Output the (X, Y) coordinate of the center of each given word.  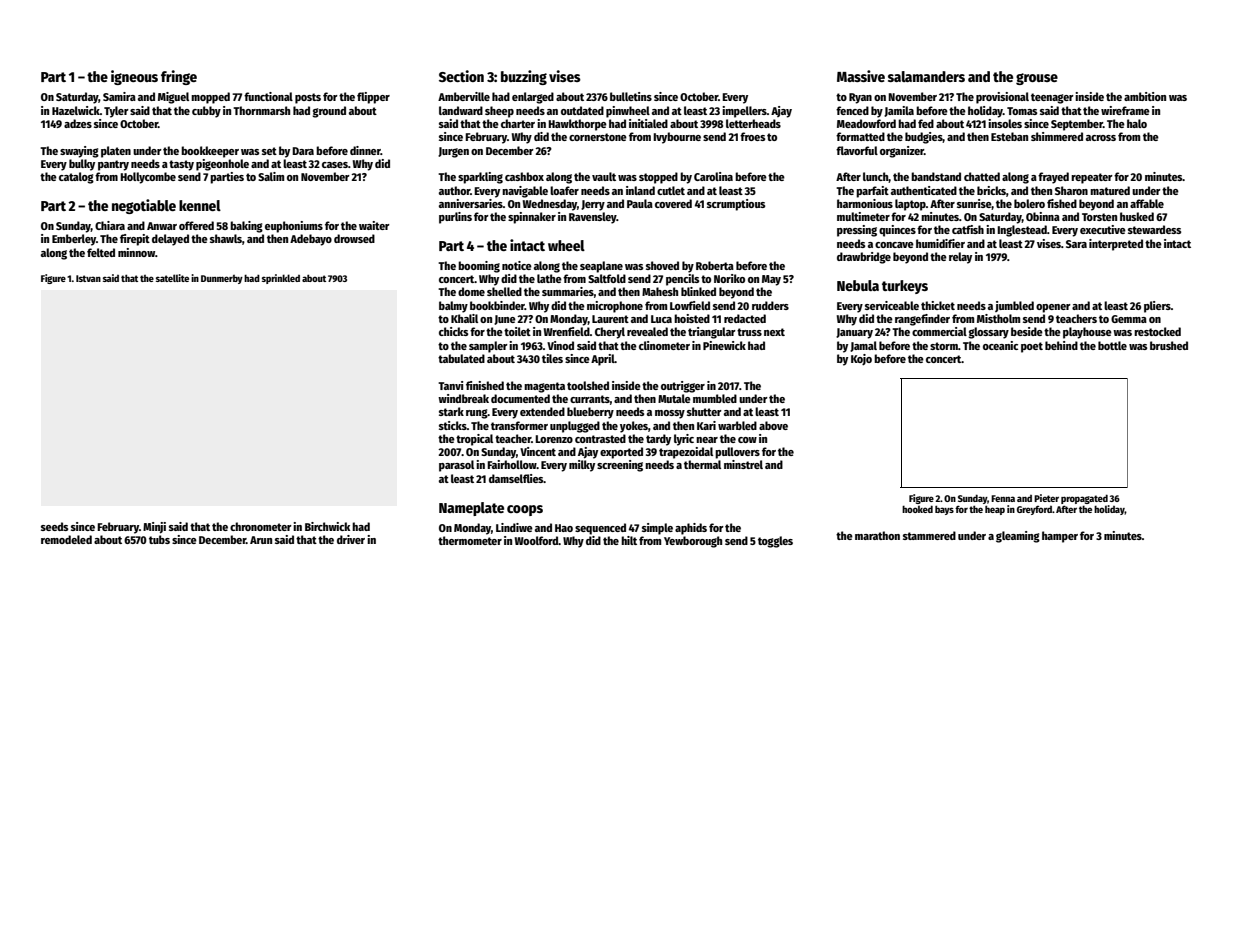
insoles (1005, 123)
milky (582, 466)
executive (1103, 229)
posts (308, 98)
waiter (374, 225)
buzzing (524, 77)
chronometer (261, 526)
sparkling (480, 178)
